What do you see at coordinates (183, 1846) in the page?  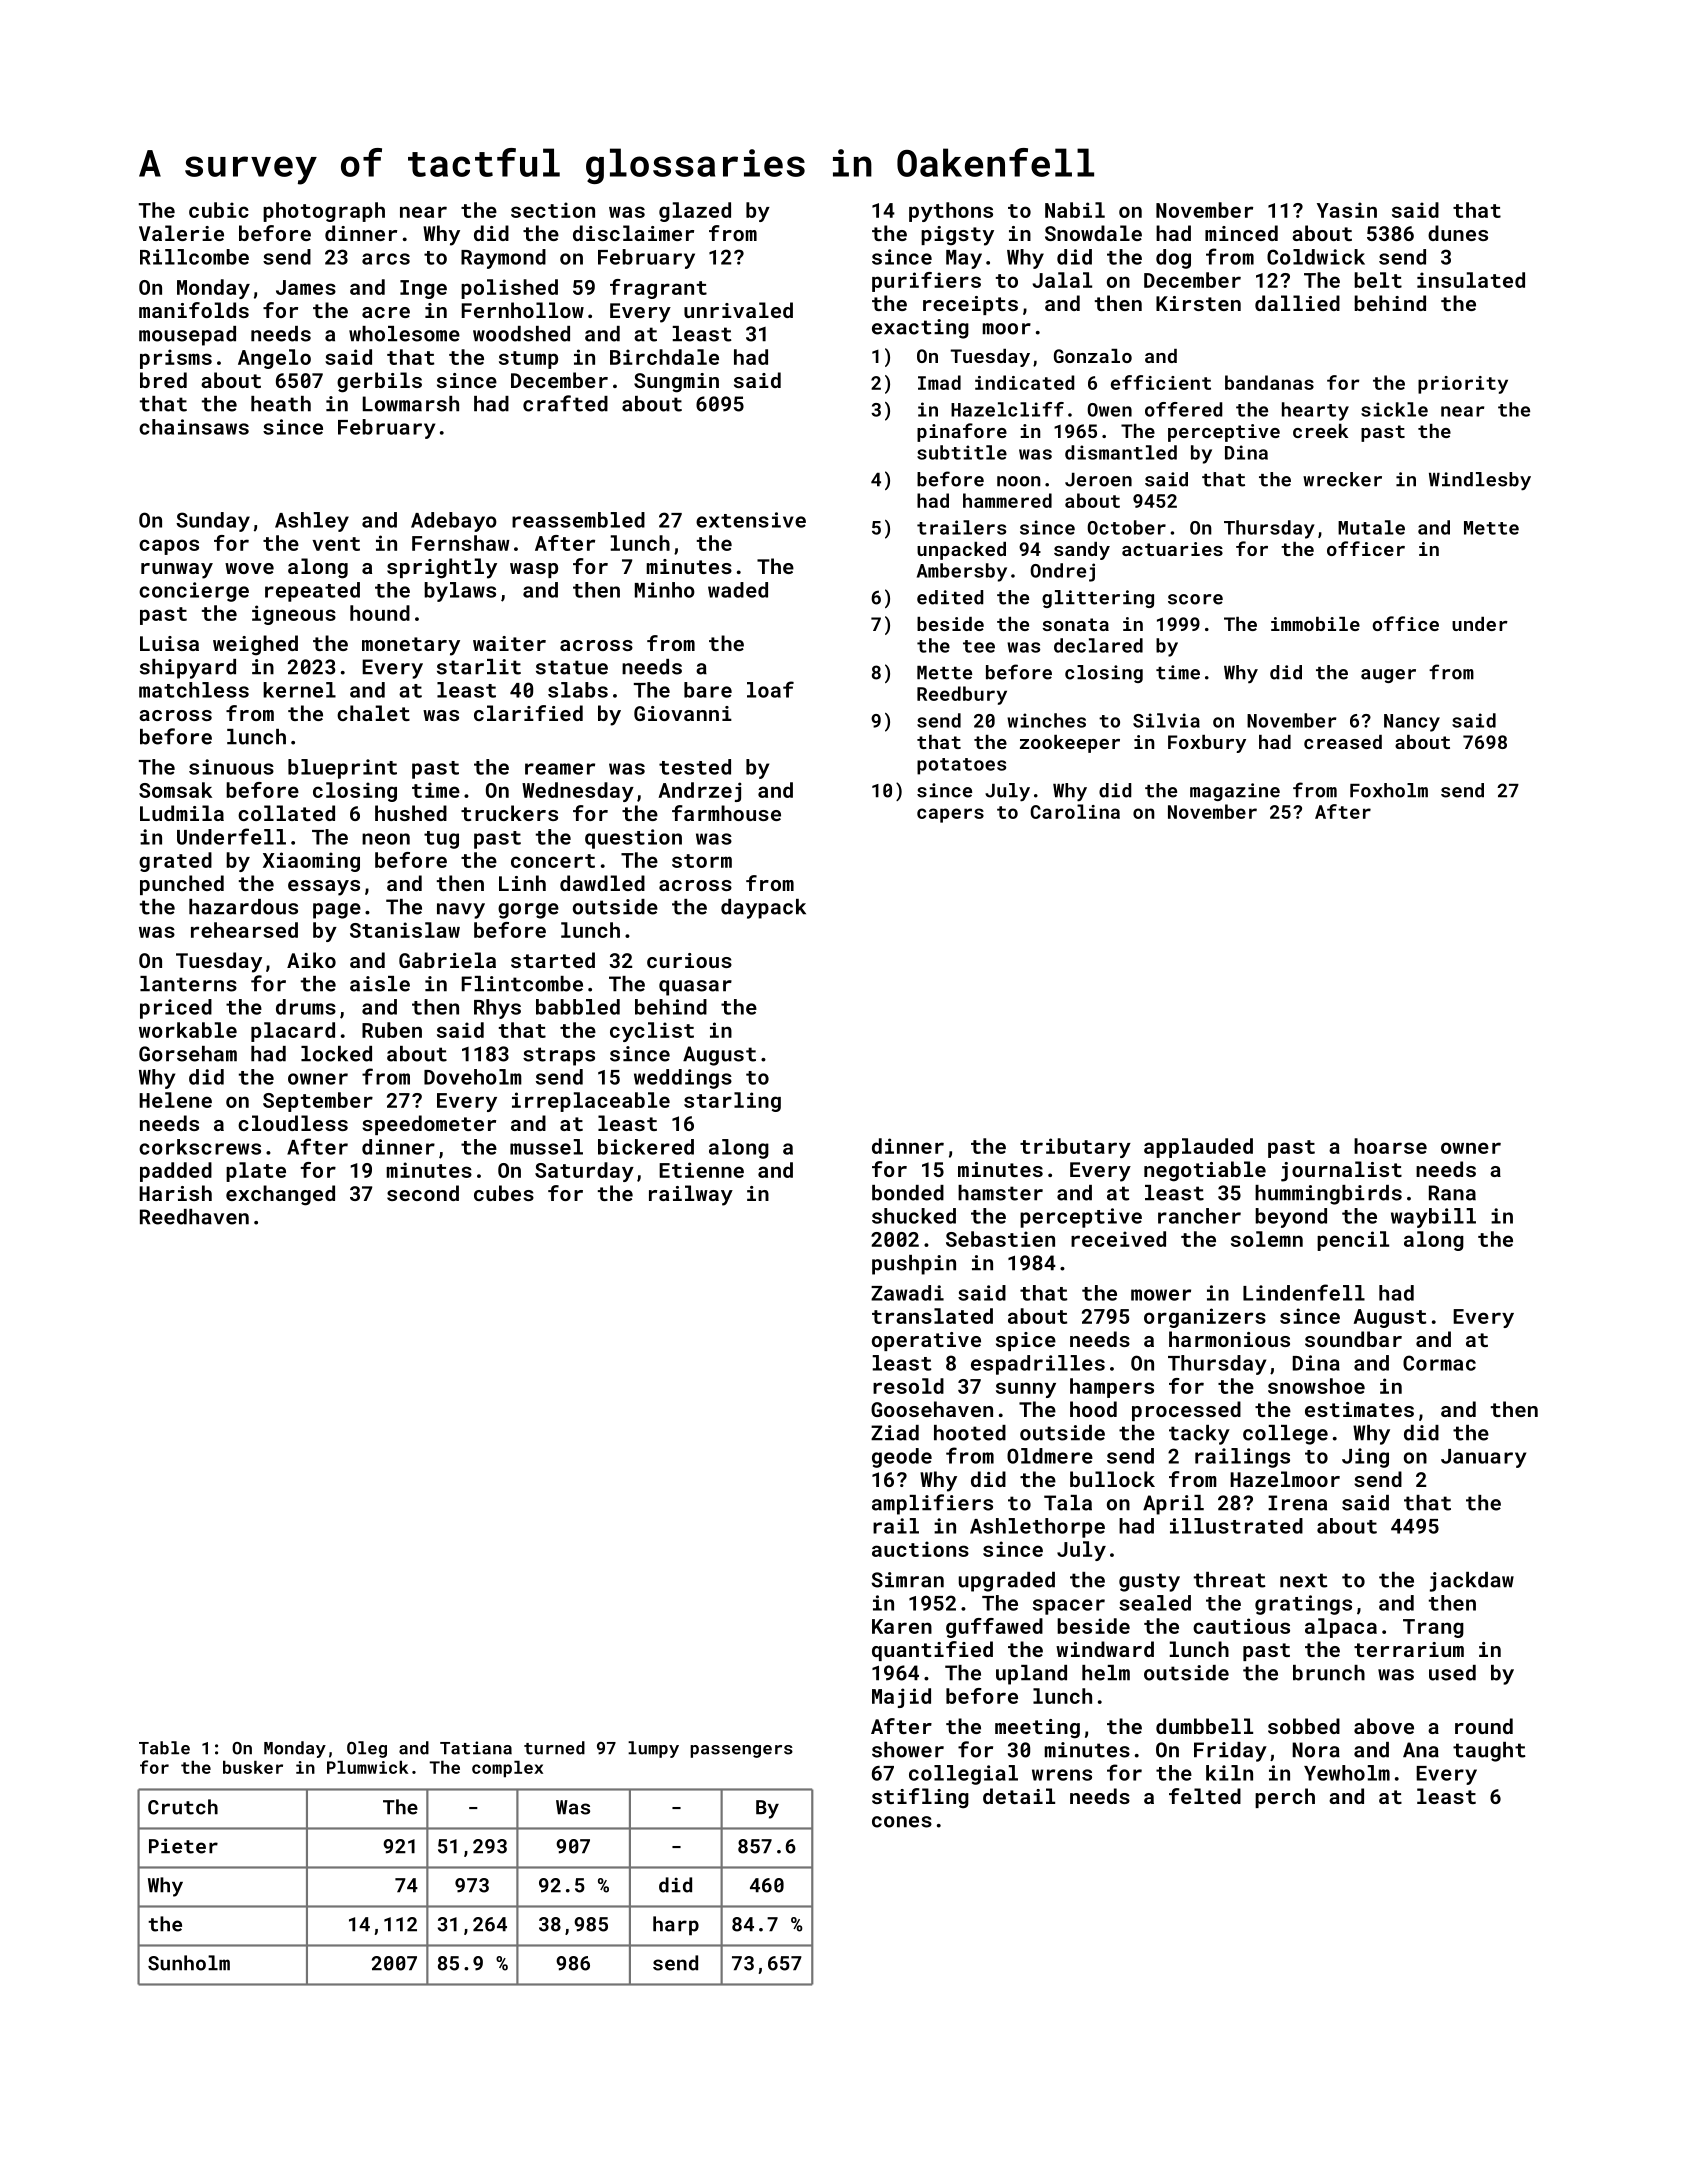 I see `Pieter` at bounding box center [183, 1846].
